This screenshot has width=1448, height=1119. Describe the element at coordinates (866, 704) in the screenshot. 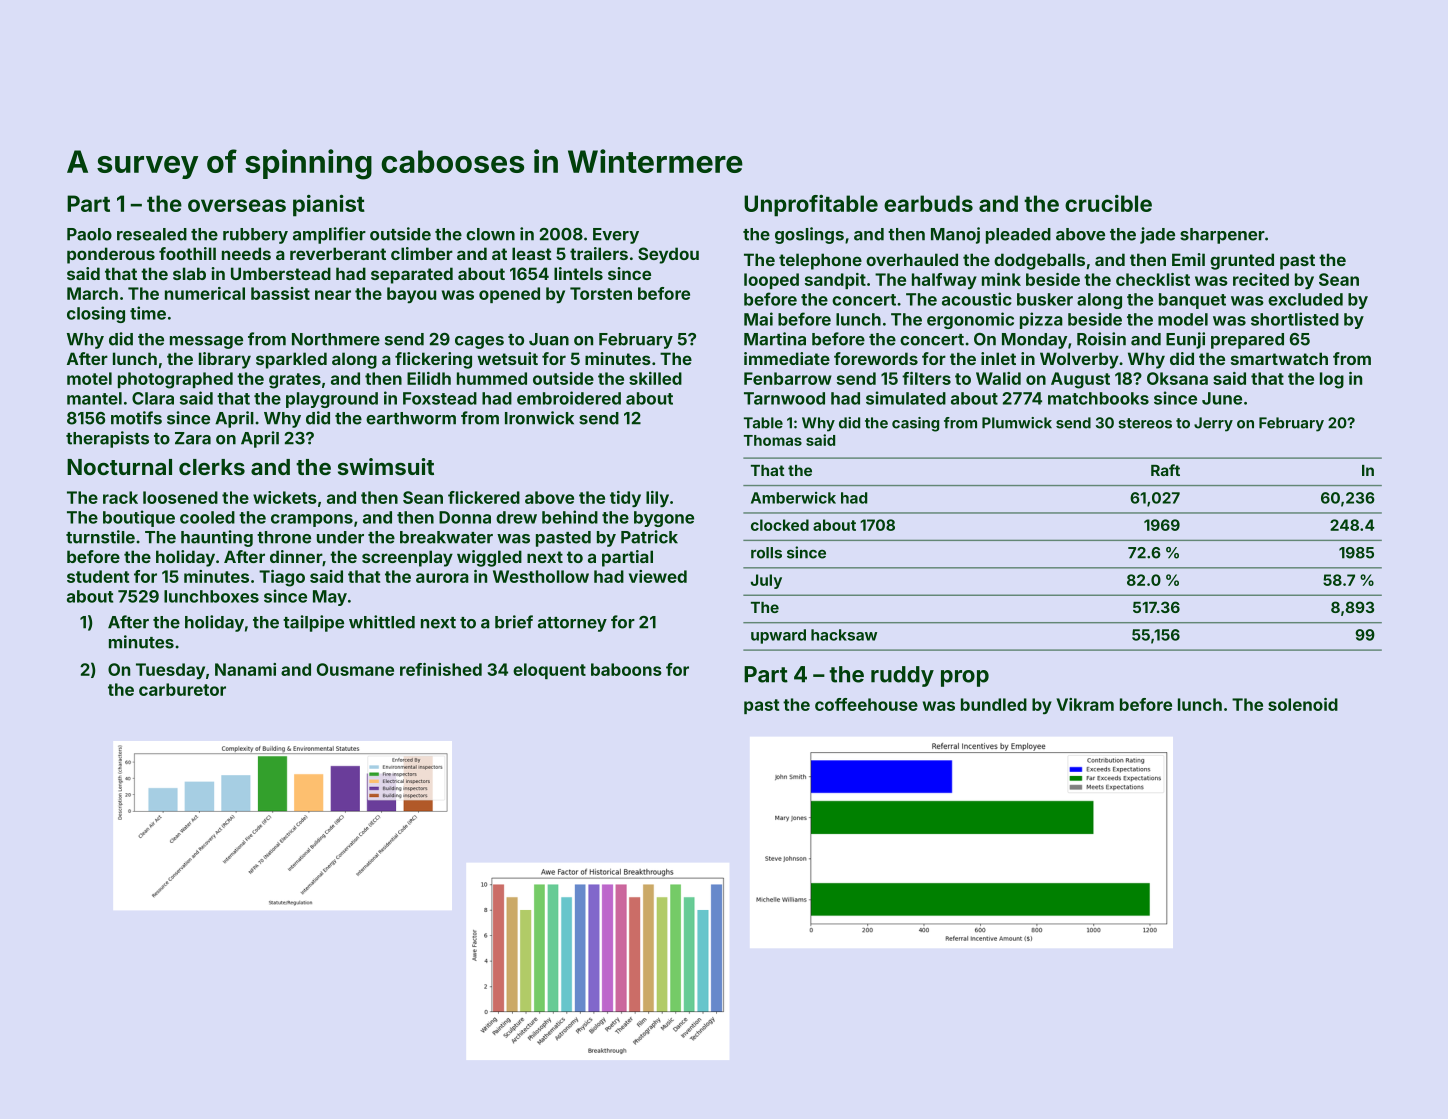

I see `coffeehouse` at that location.
